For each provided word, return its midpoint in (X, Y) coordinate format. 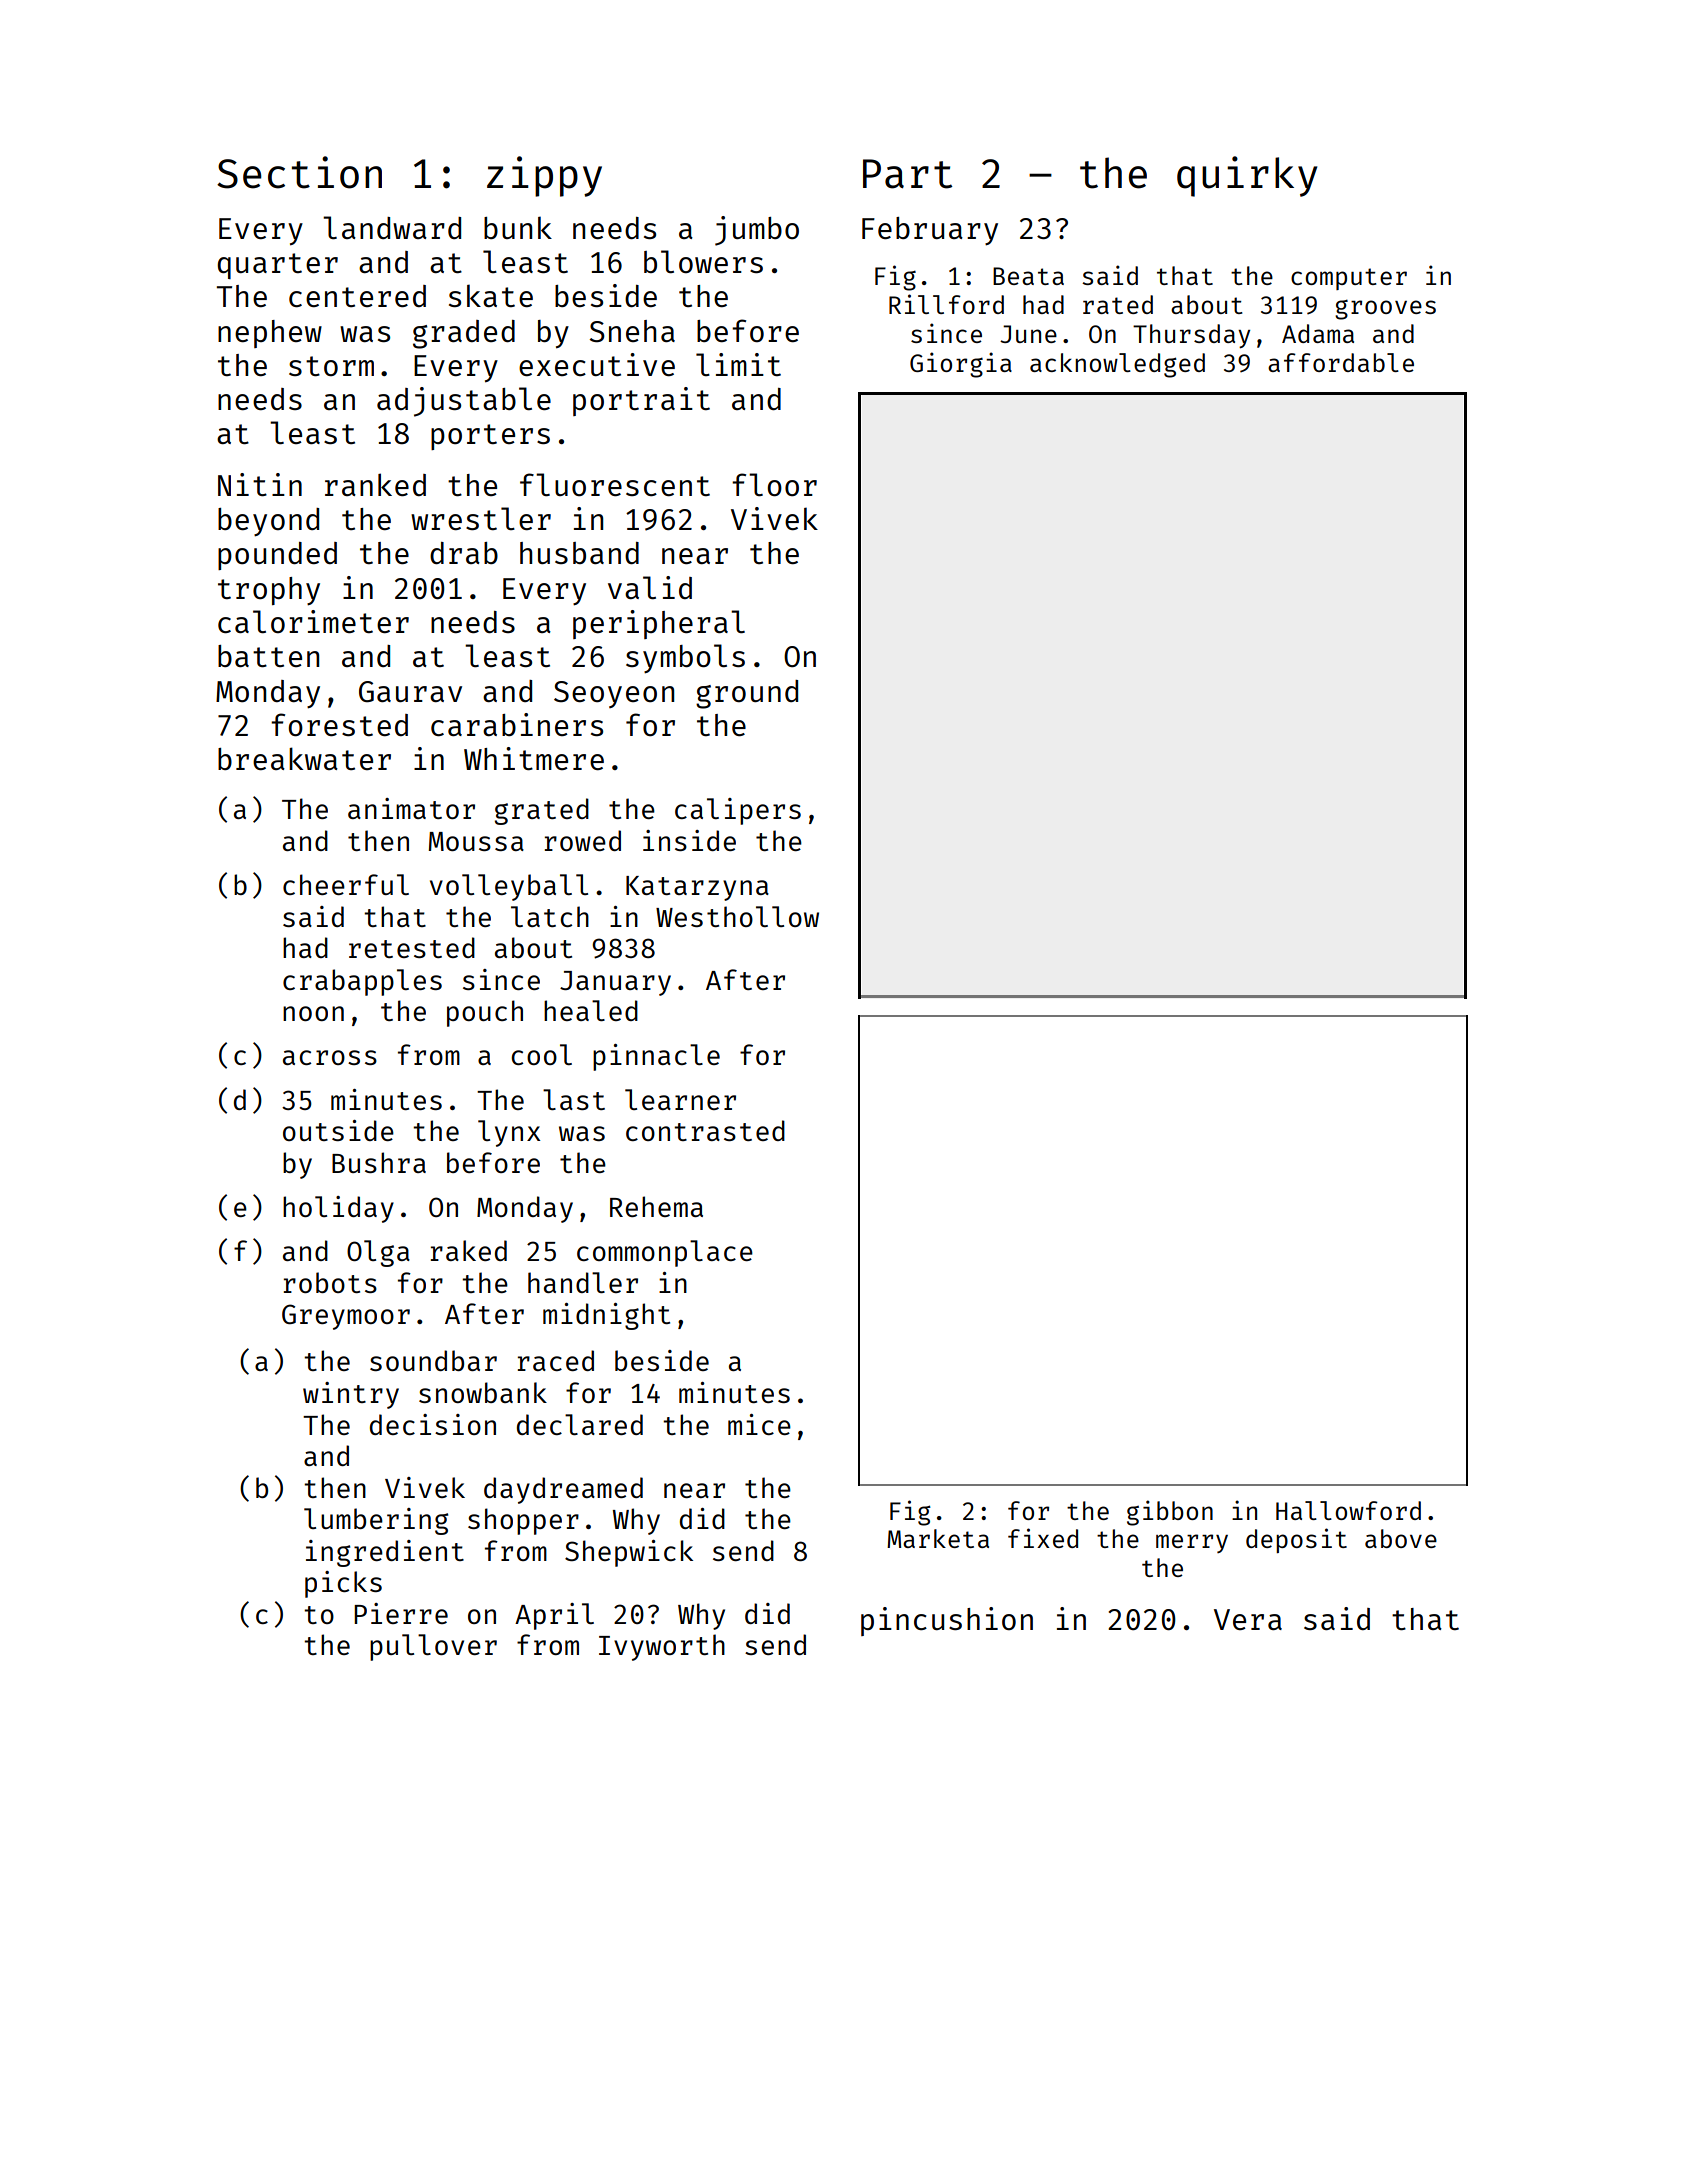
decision (433, 1424)
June (1028, 334)
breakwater (304, 758)
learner (680, 1099)
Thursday (1191, 336)
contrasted (705, 1130)
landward (392, 227)
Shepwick (629, 1553)
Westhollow (737, 916)
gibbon (1170, 1513)
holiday (338, 1209)
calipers (738, 811)
